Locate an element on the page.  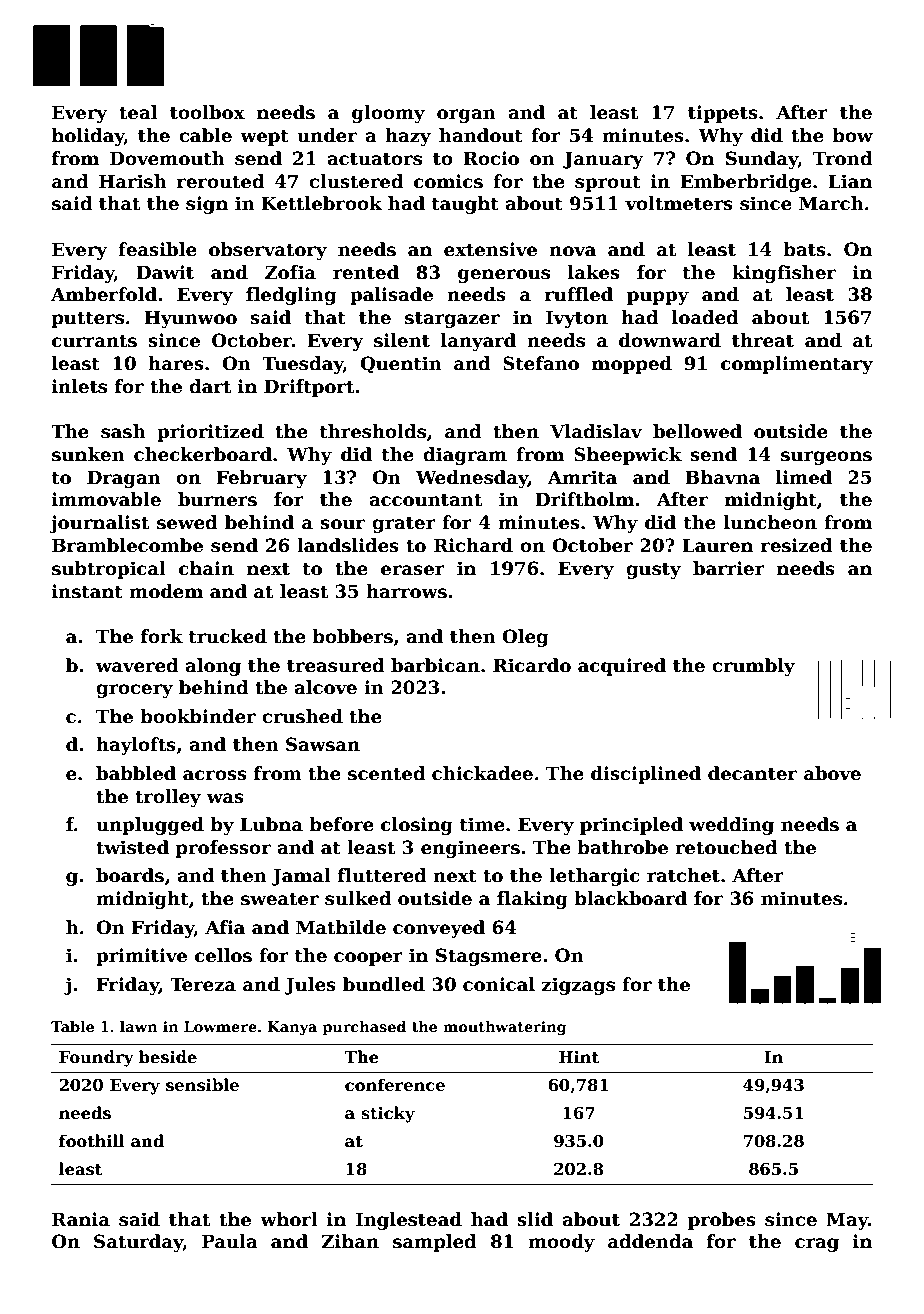
boards is located at coordinates (130, 875).
